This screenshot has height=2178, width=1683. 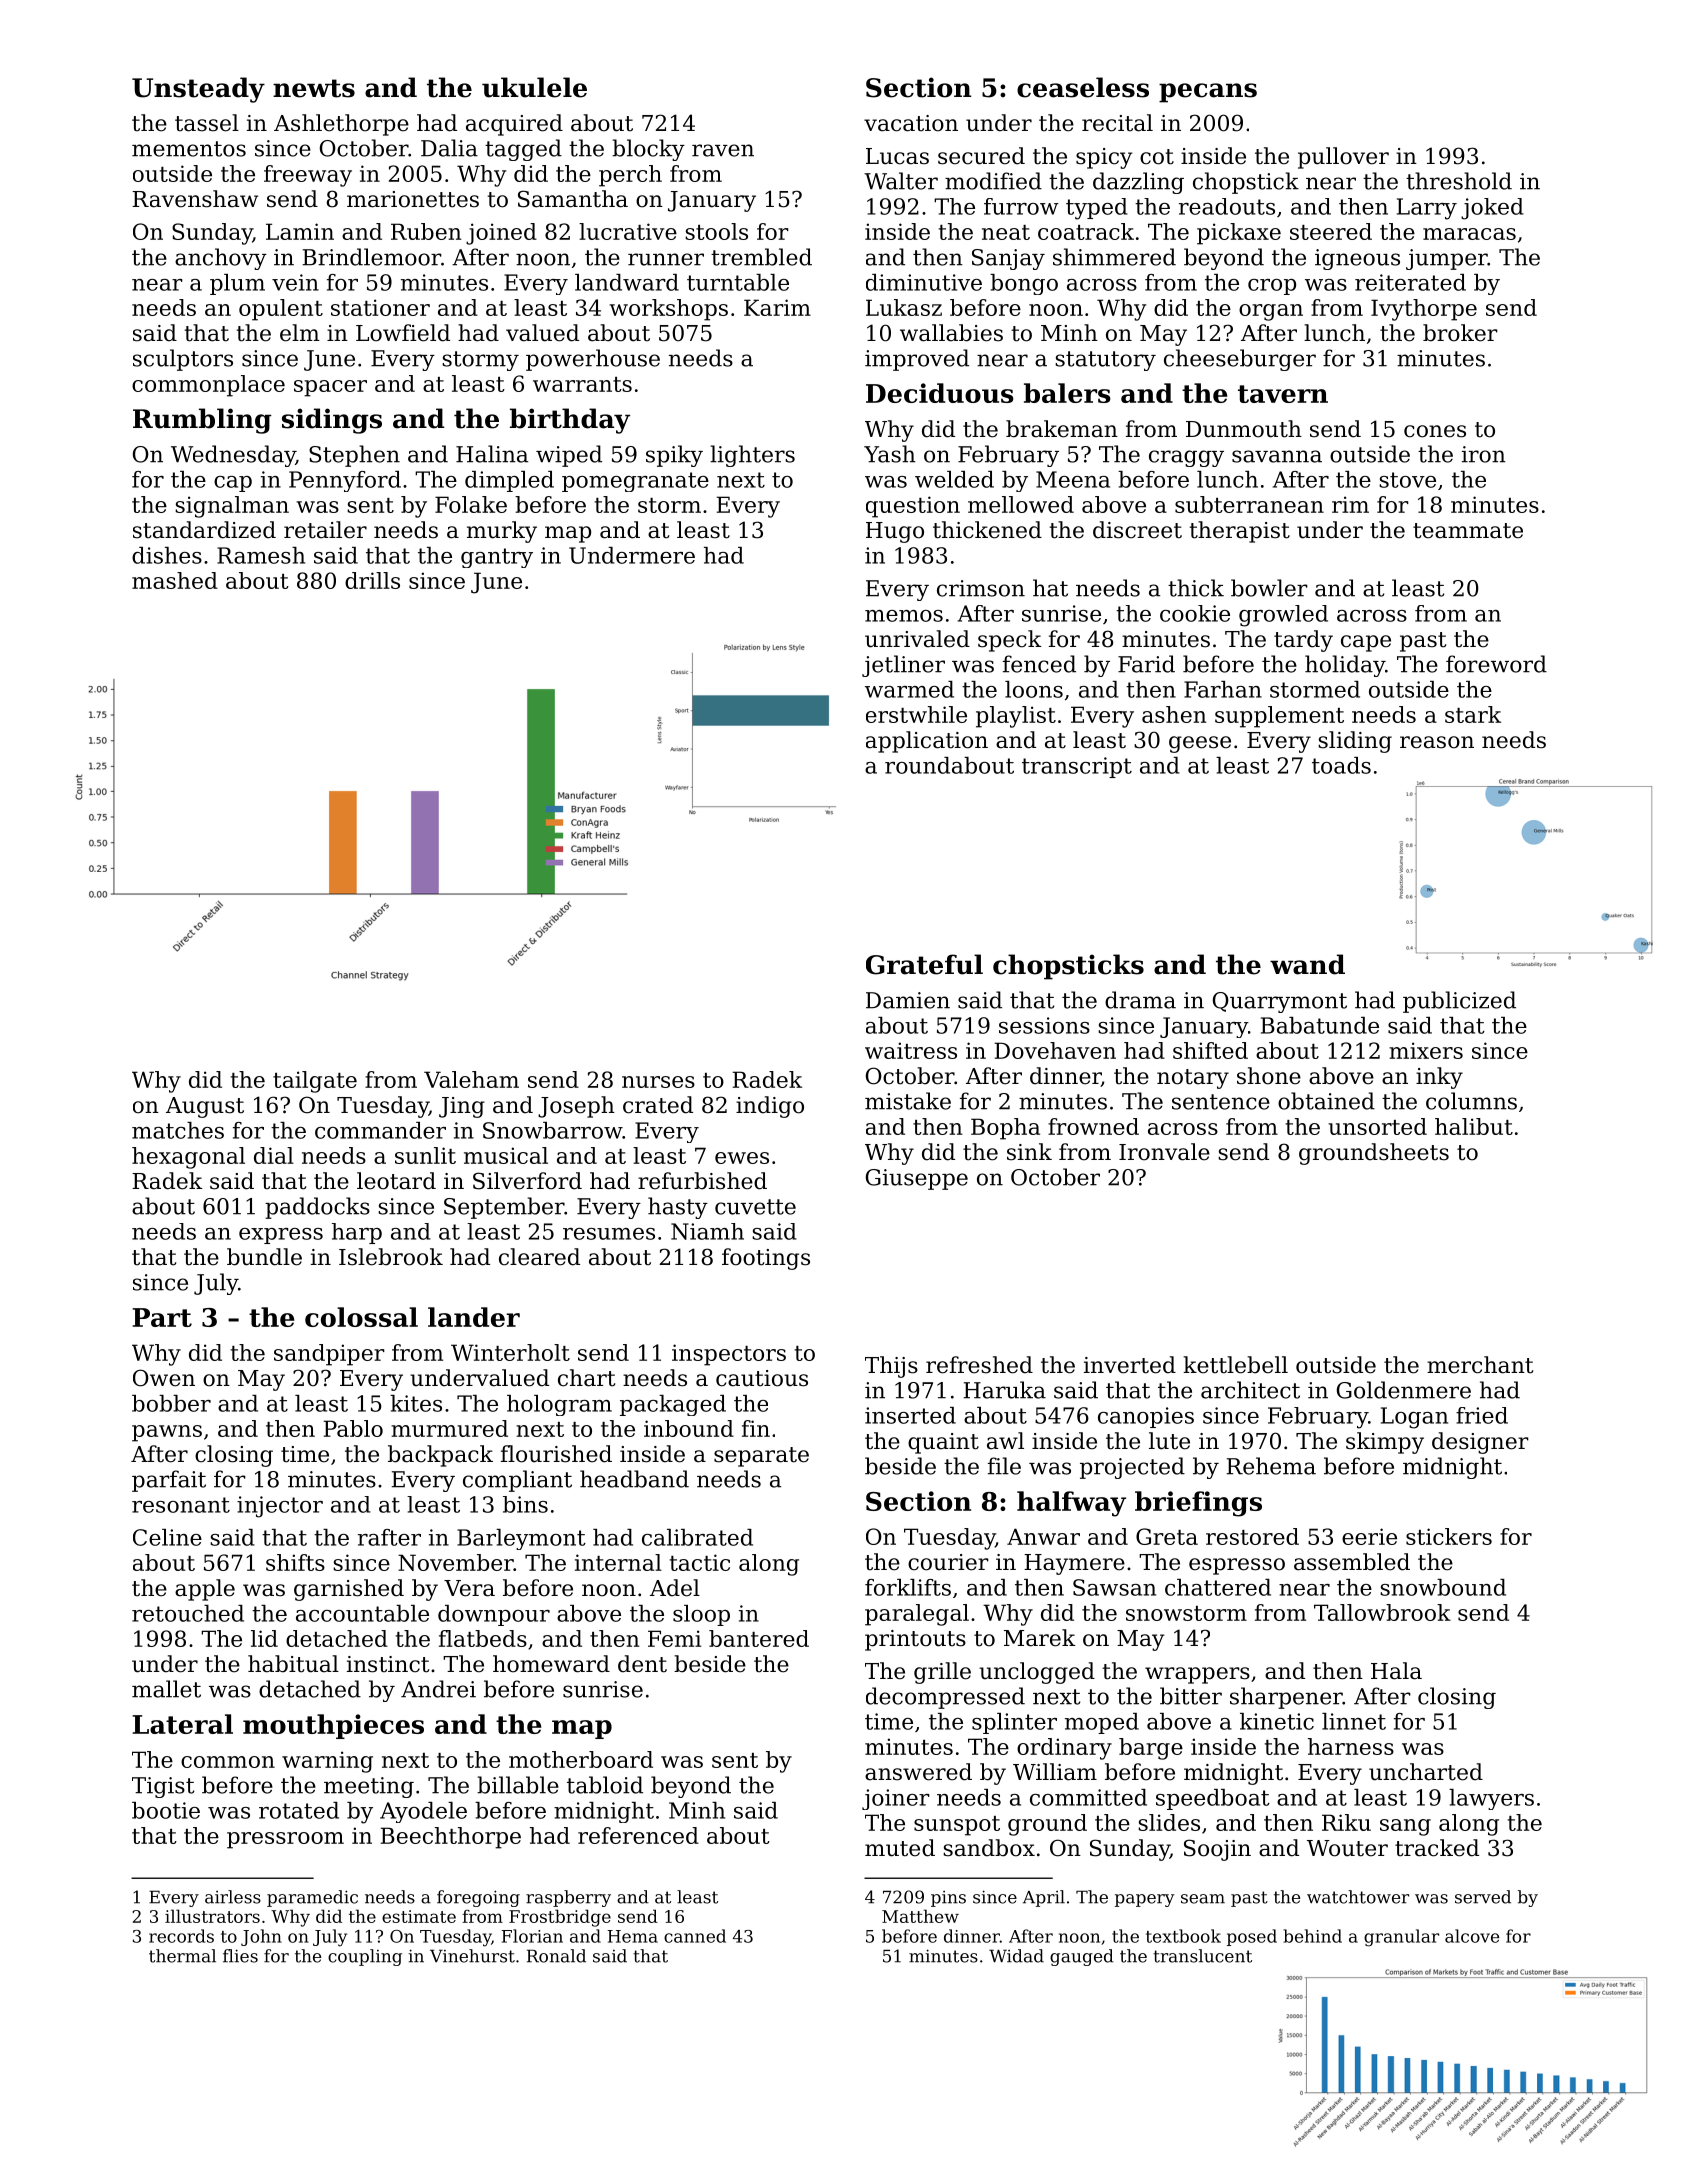 What do you see at coordinates (1202, 1956) in the screenshot?
I see `translucent` at bounding box center [1202, 1956].
